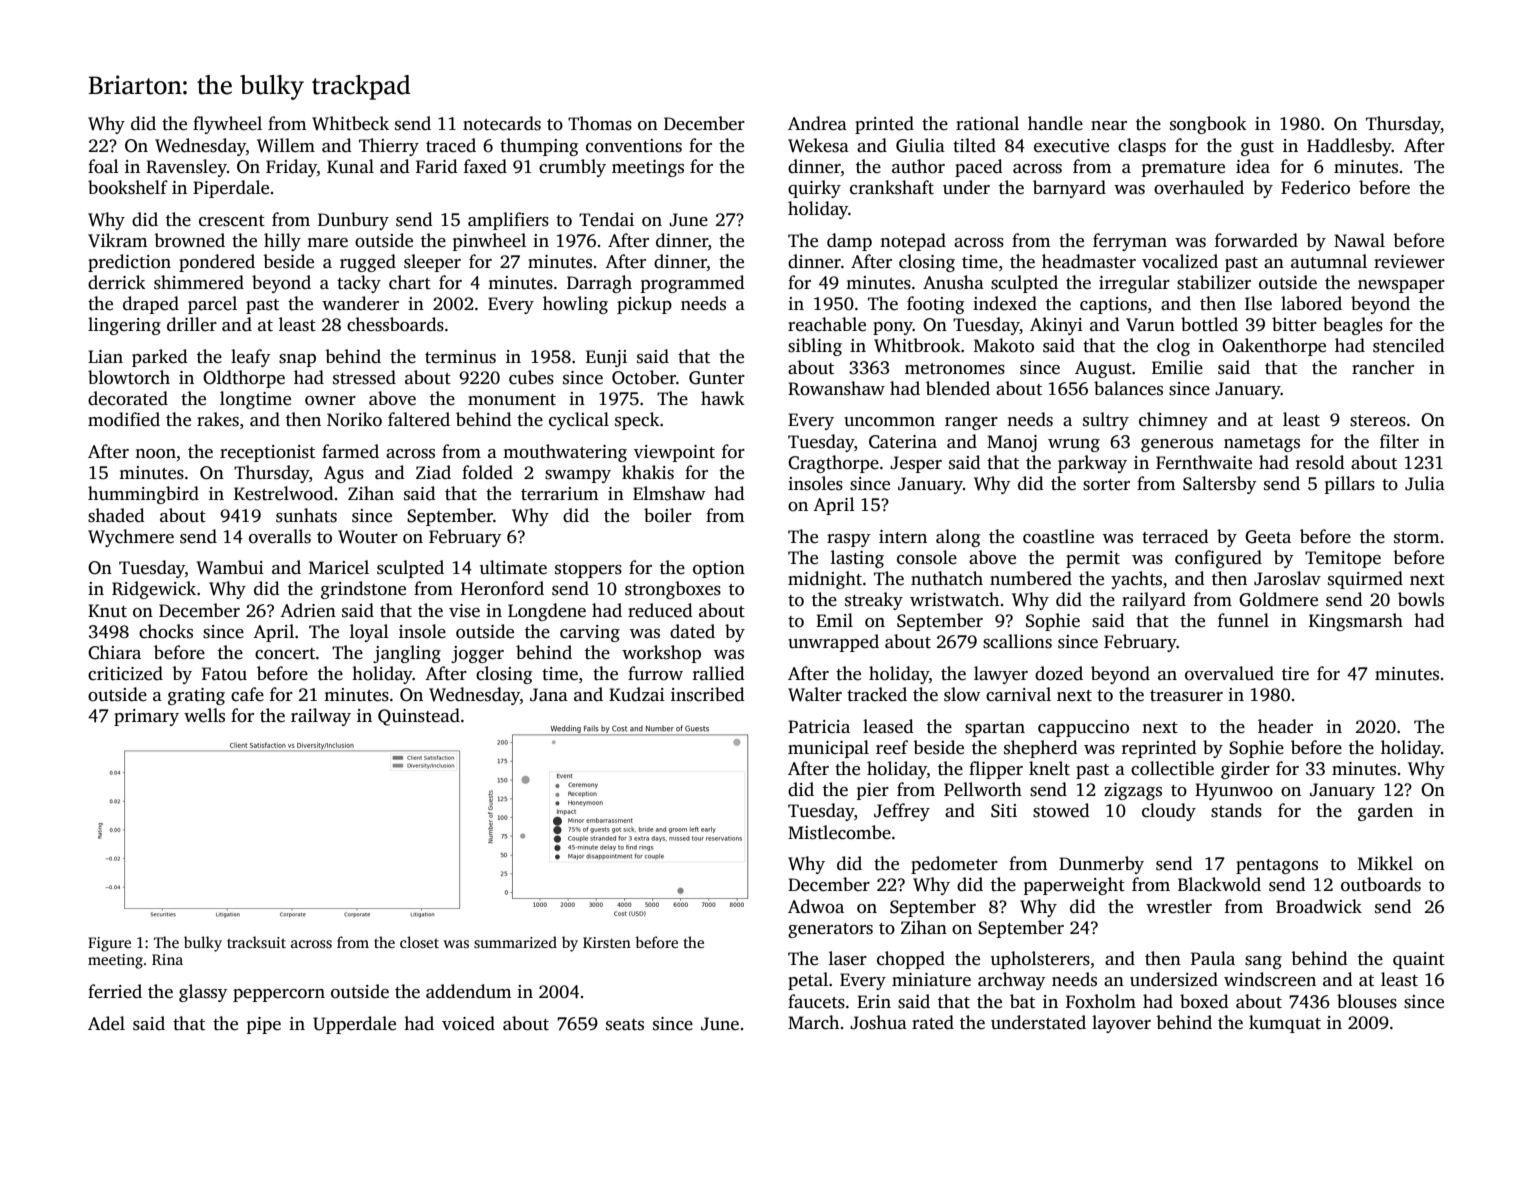 This document has height=1184, width=1533. Describe the element at coordinates (836, 388) in the document. I see `Rowanshaw` at that location.
